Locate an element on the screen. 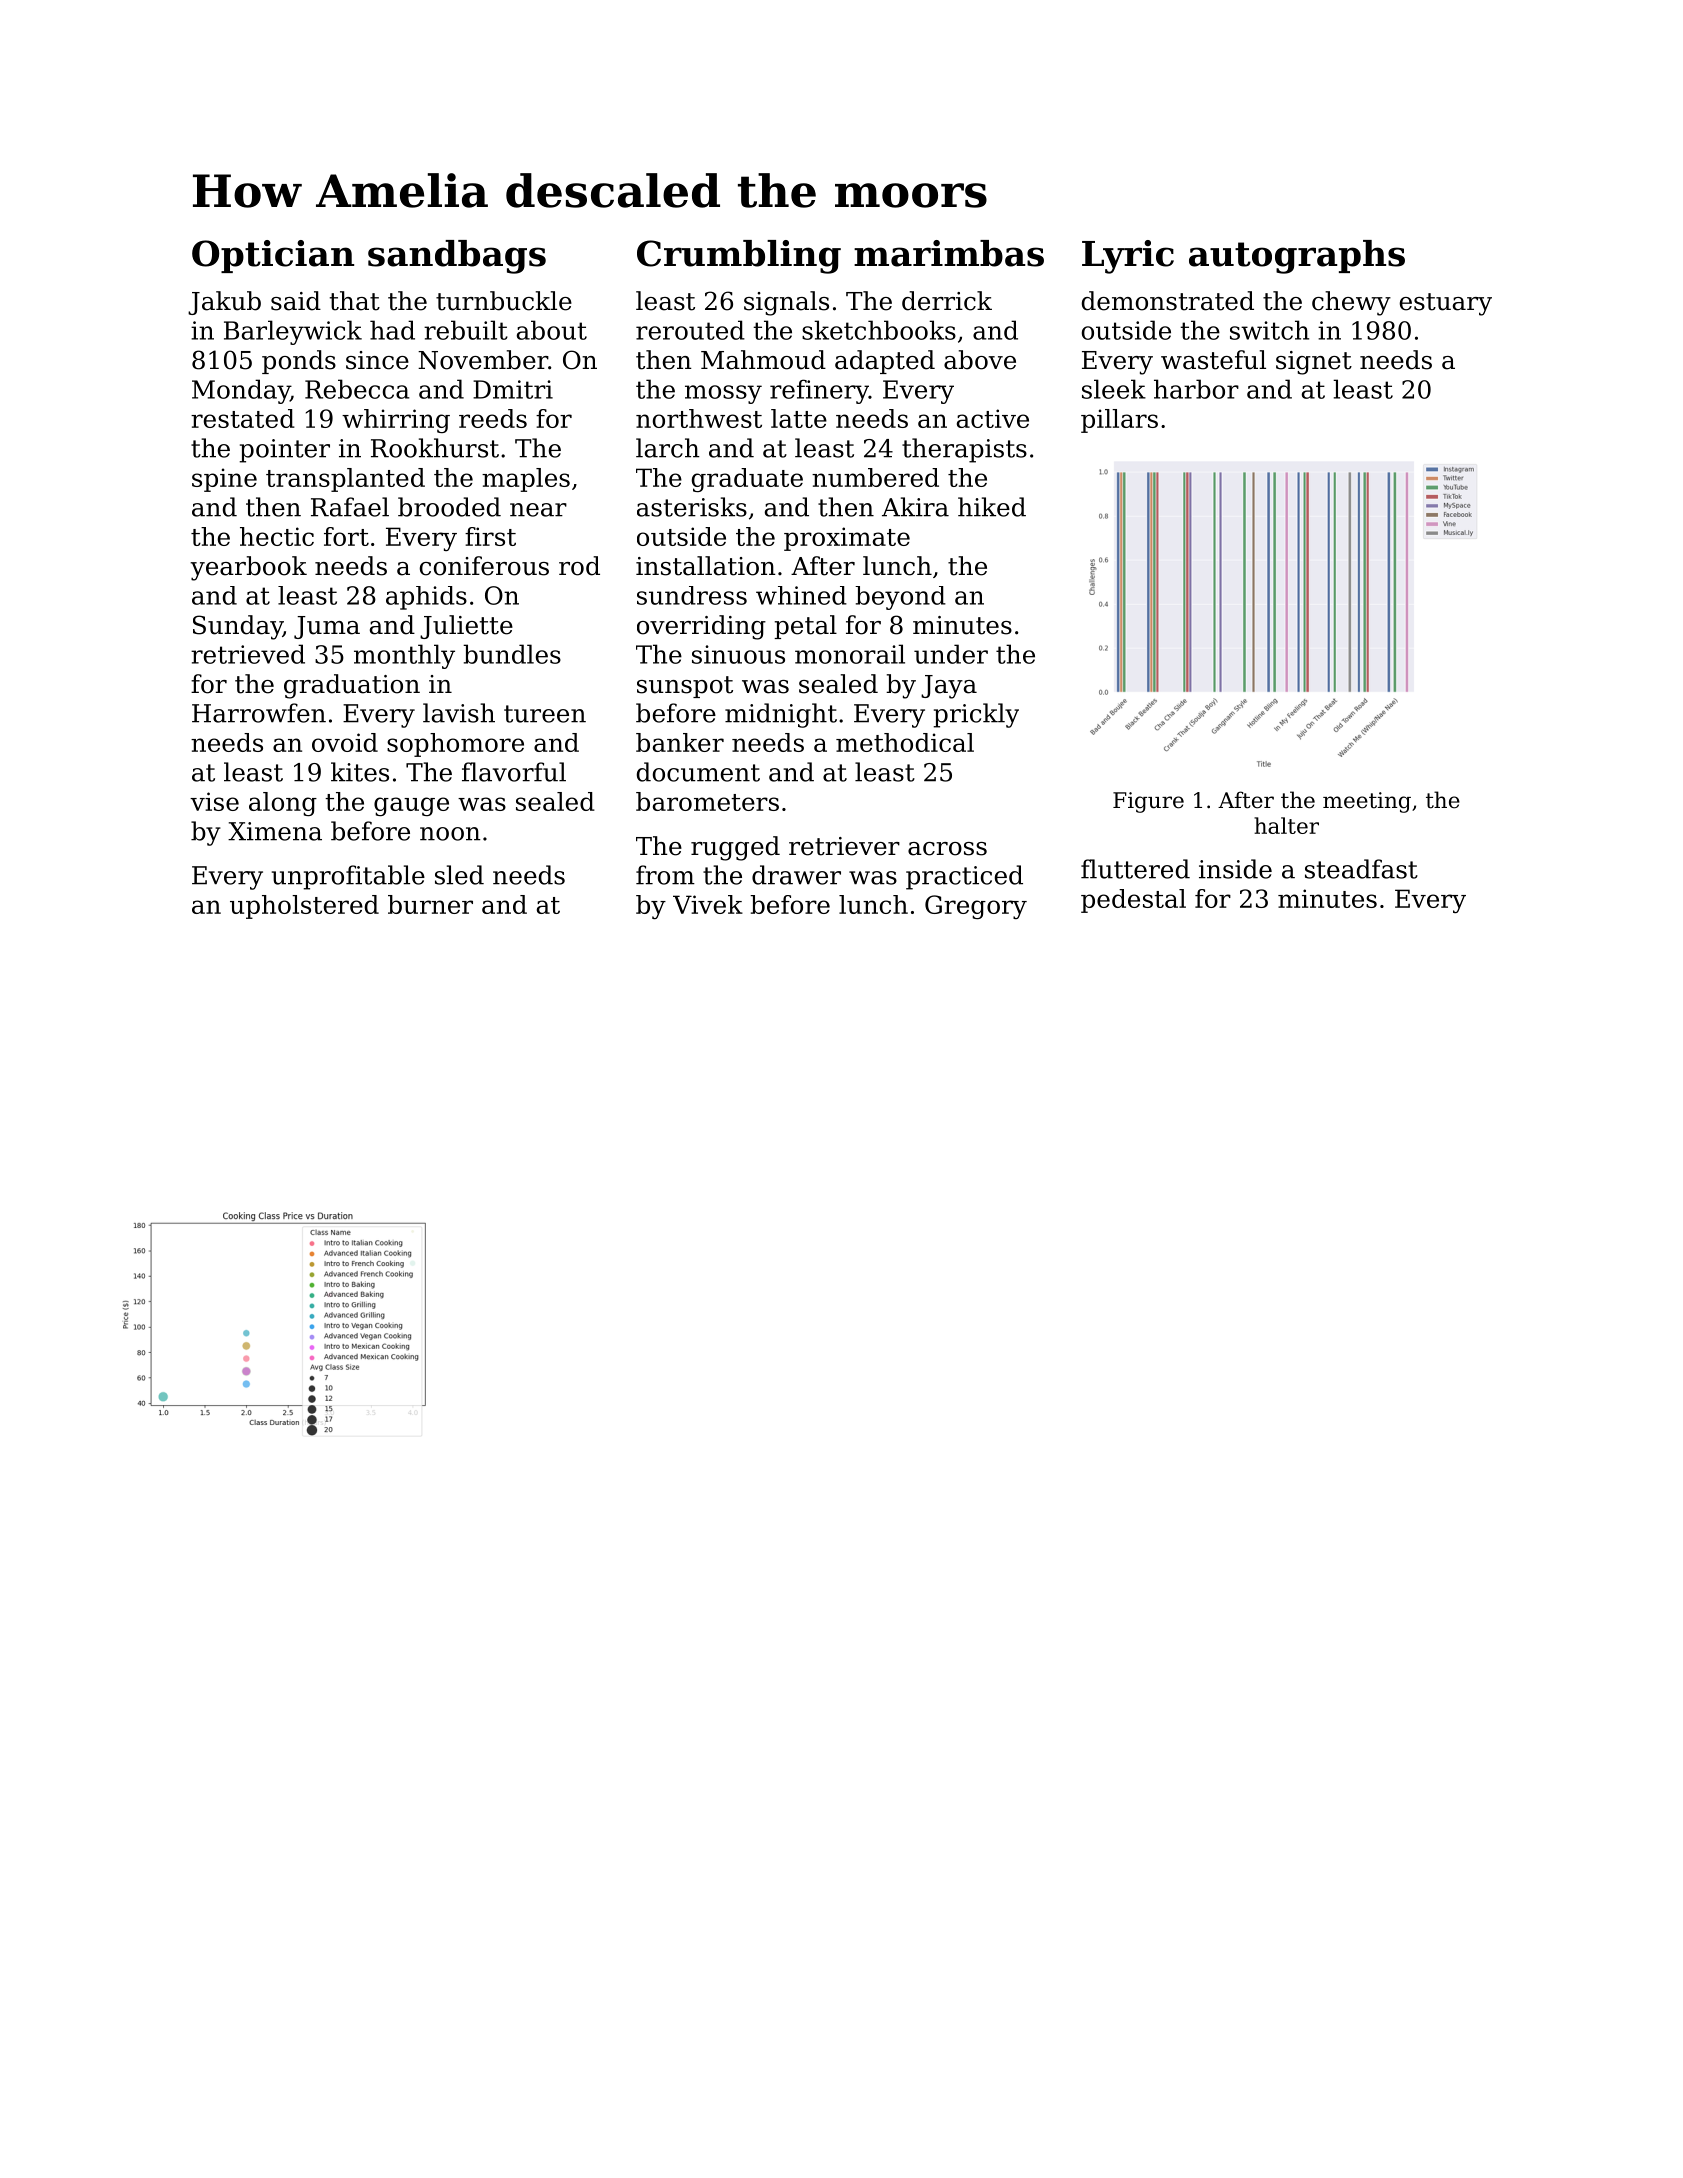  meeting is located at coordinates (1367, 802).
